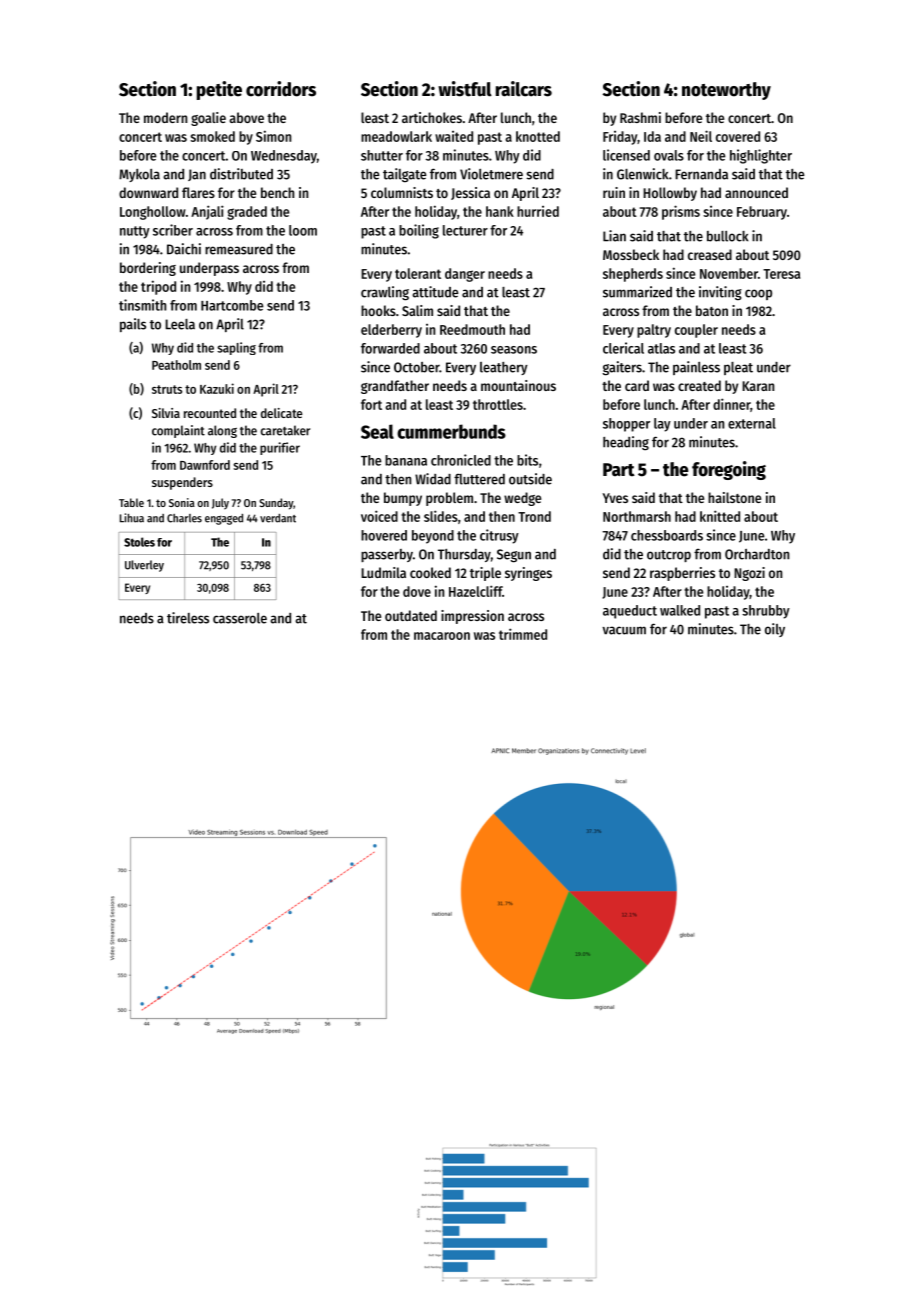  Describe the element at coordinates (232, 305) in the page. I see `Hartcombe` at that location.
